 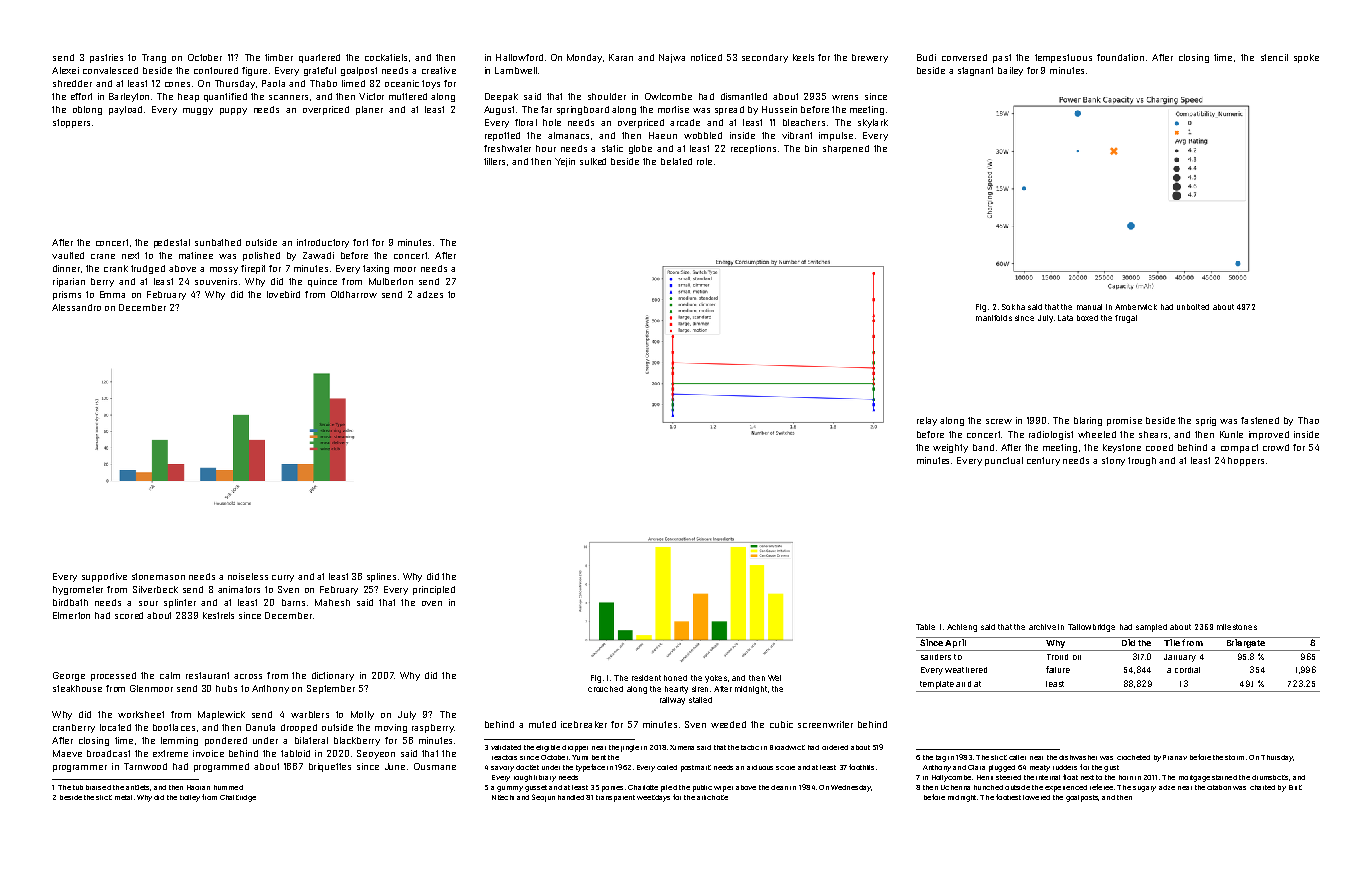 What do you see at coordinates (123, 797) in the screenshot?
I see `metal` at bounding box center [123, 797].
